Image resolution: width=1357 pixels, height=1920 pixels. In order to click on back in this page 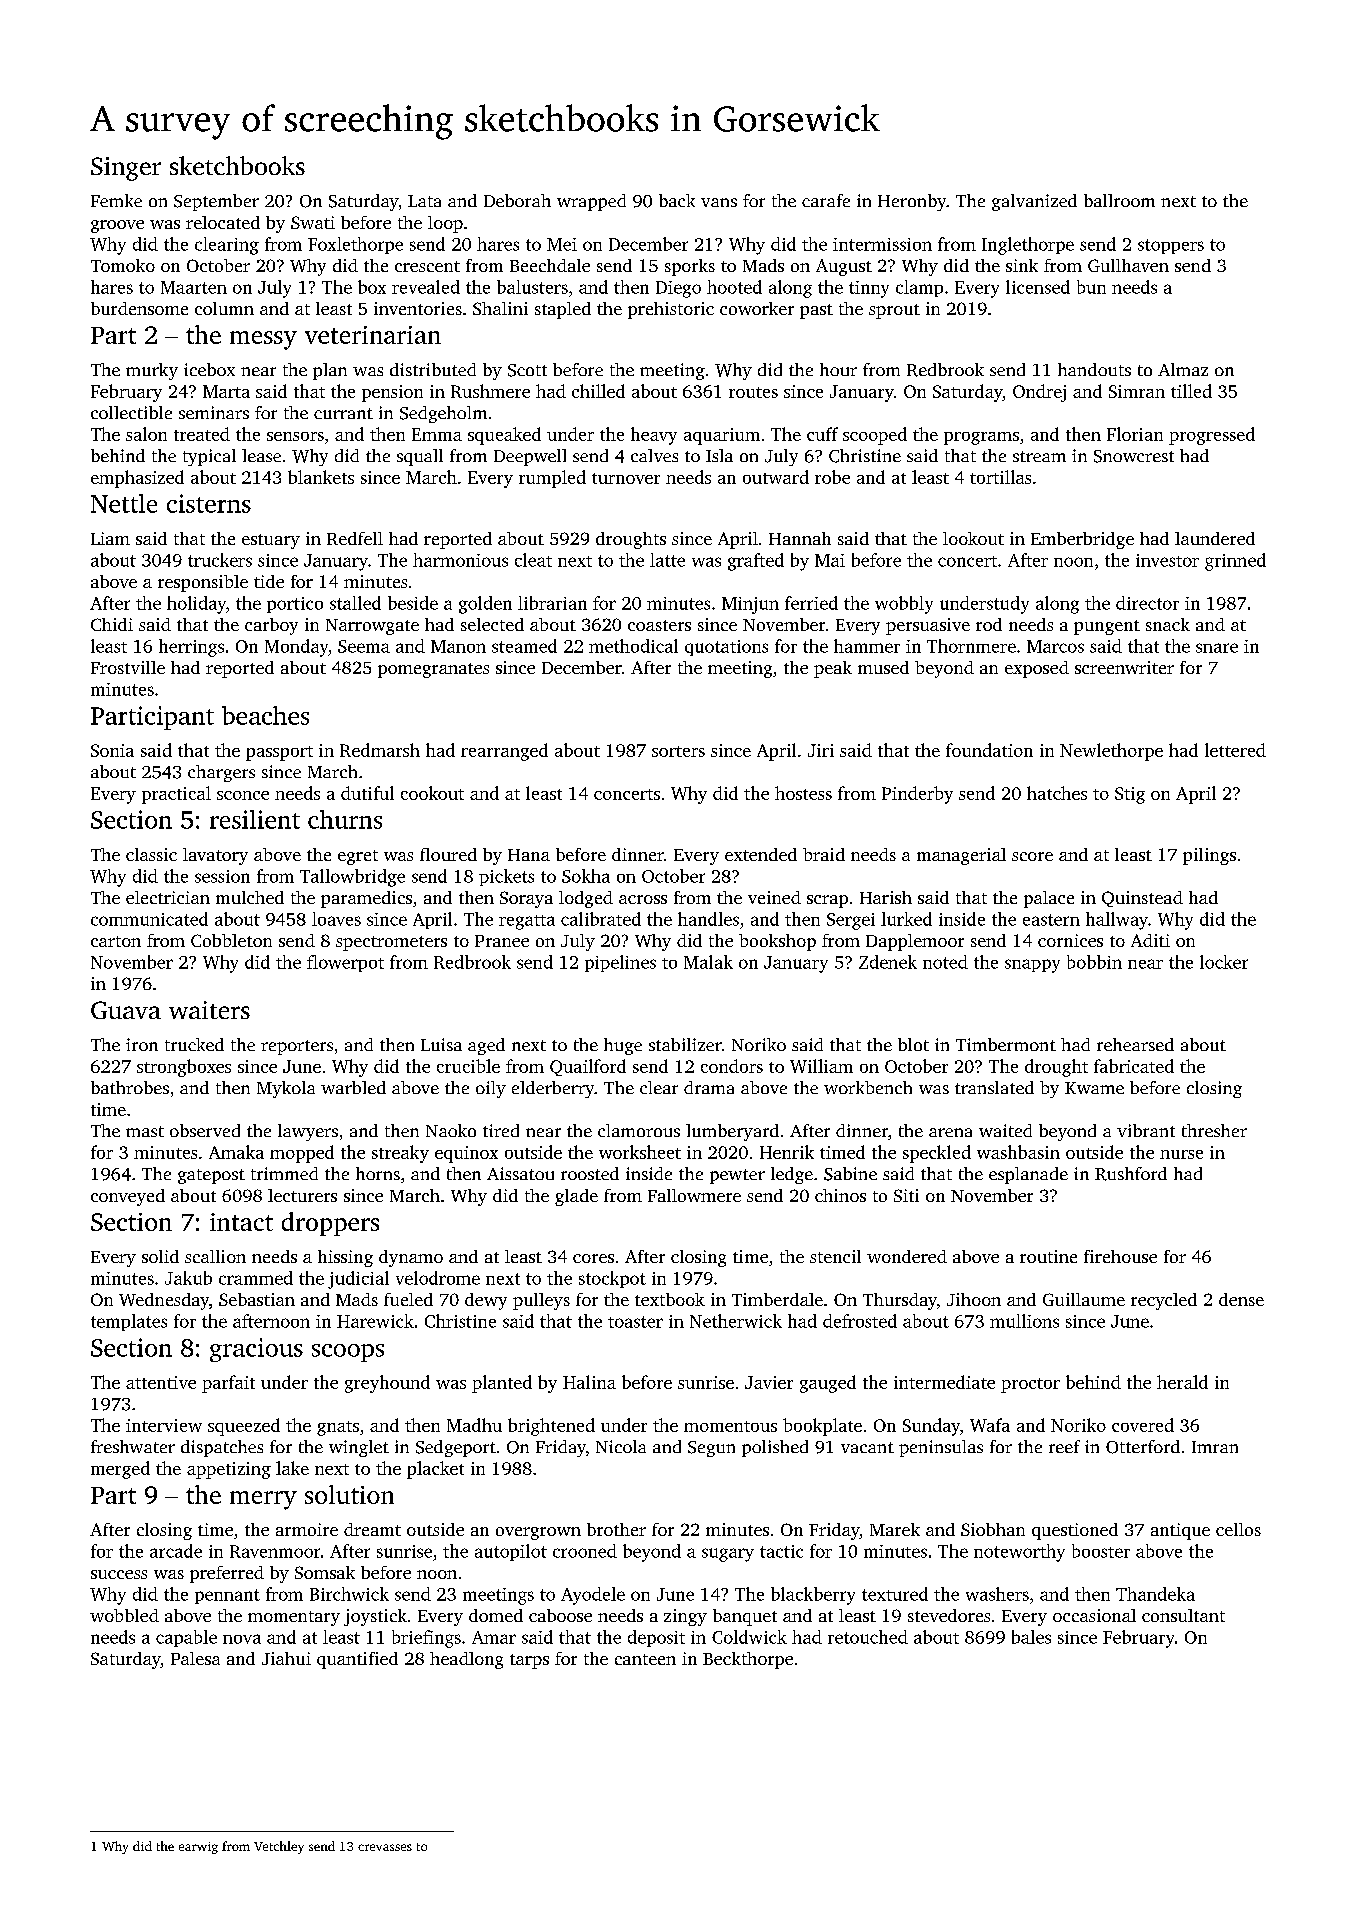, I will do `click(677, 200)`.
